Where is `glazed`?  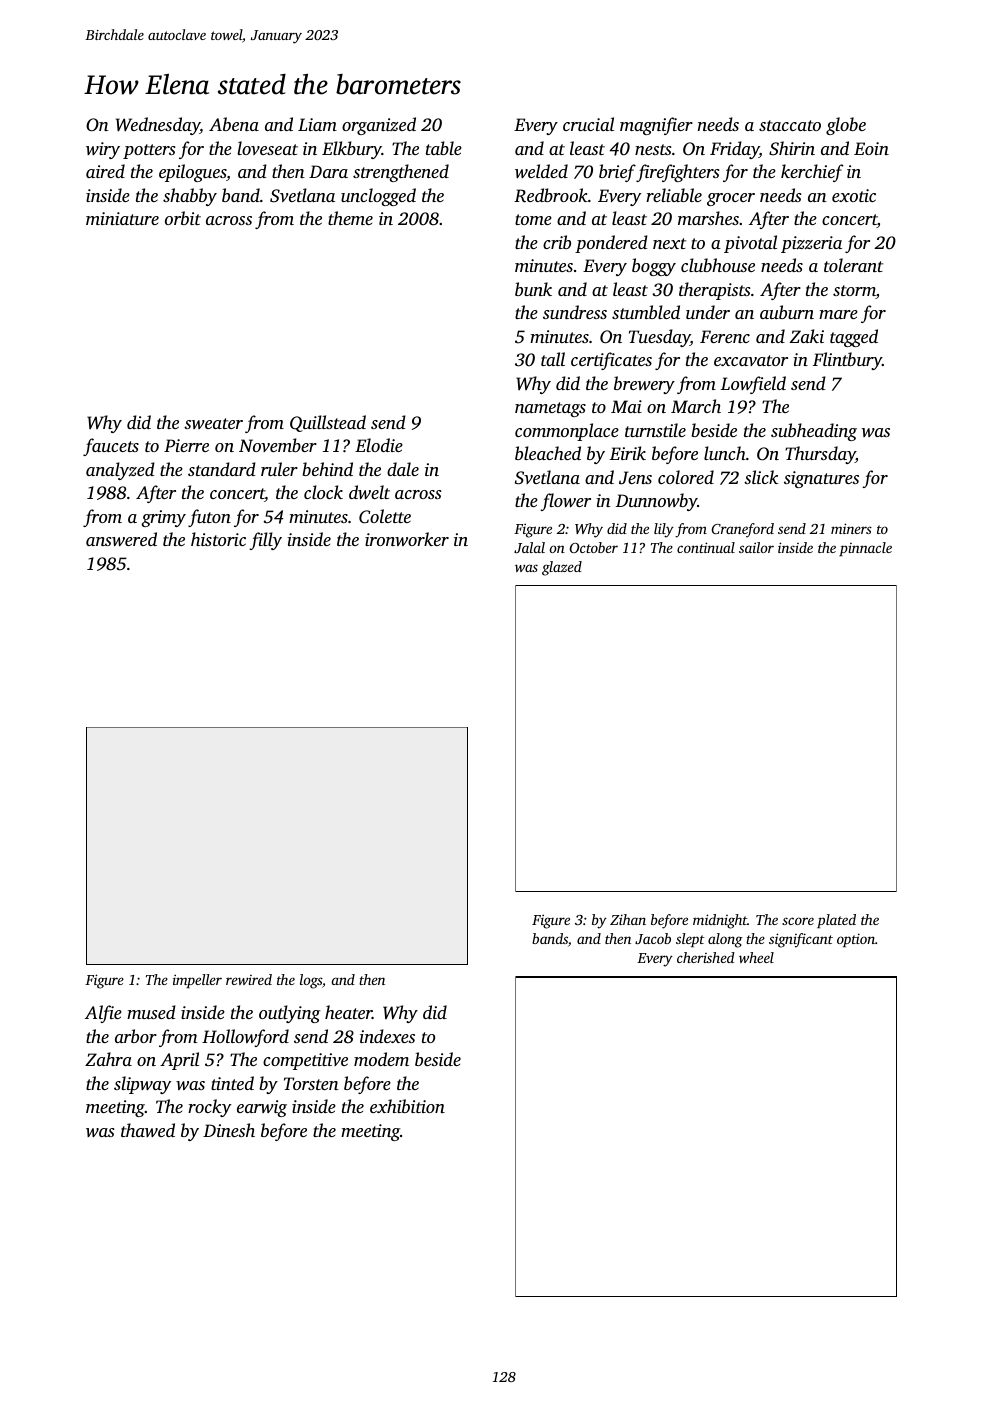 glazed is located at coordinates (562, 568).
